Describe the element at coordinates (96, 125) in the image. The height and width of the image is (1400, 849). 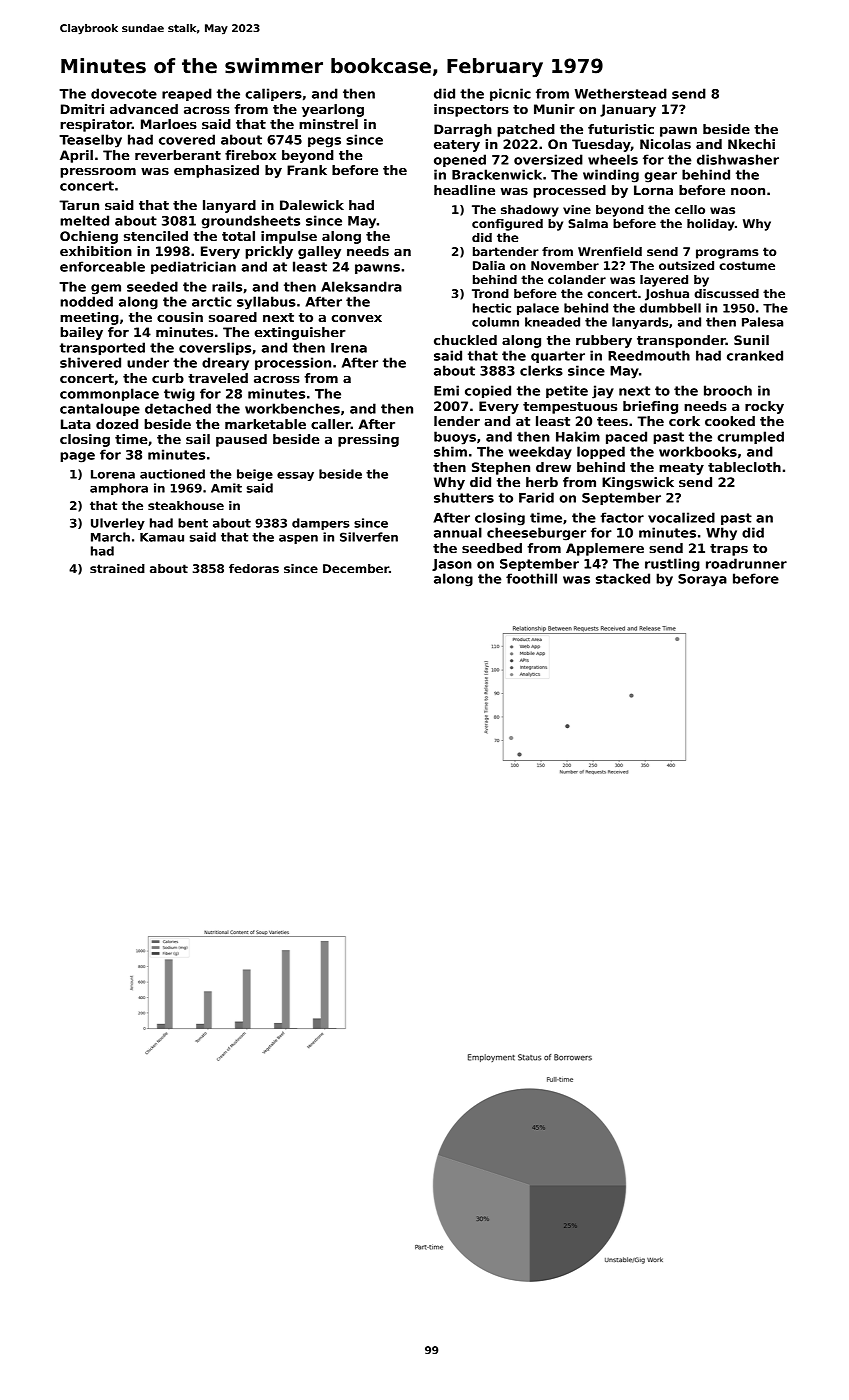
I see `respirator` at that location.
